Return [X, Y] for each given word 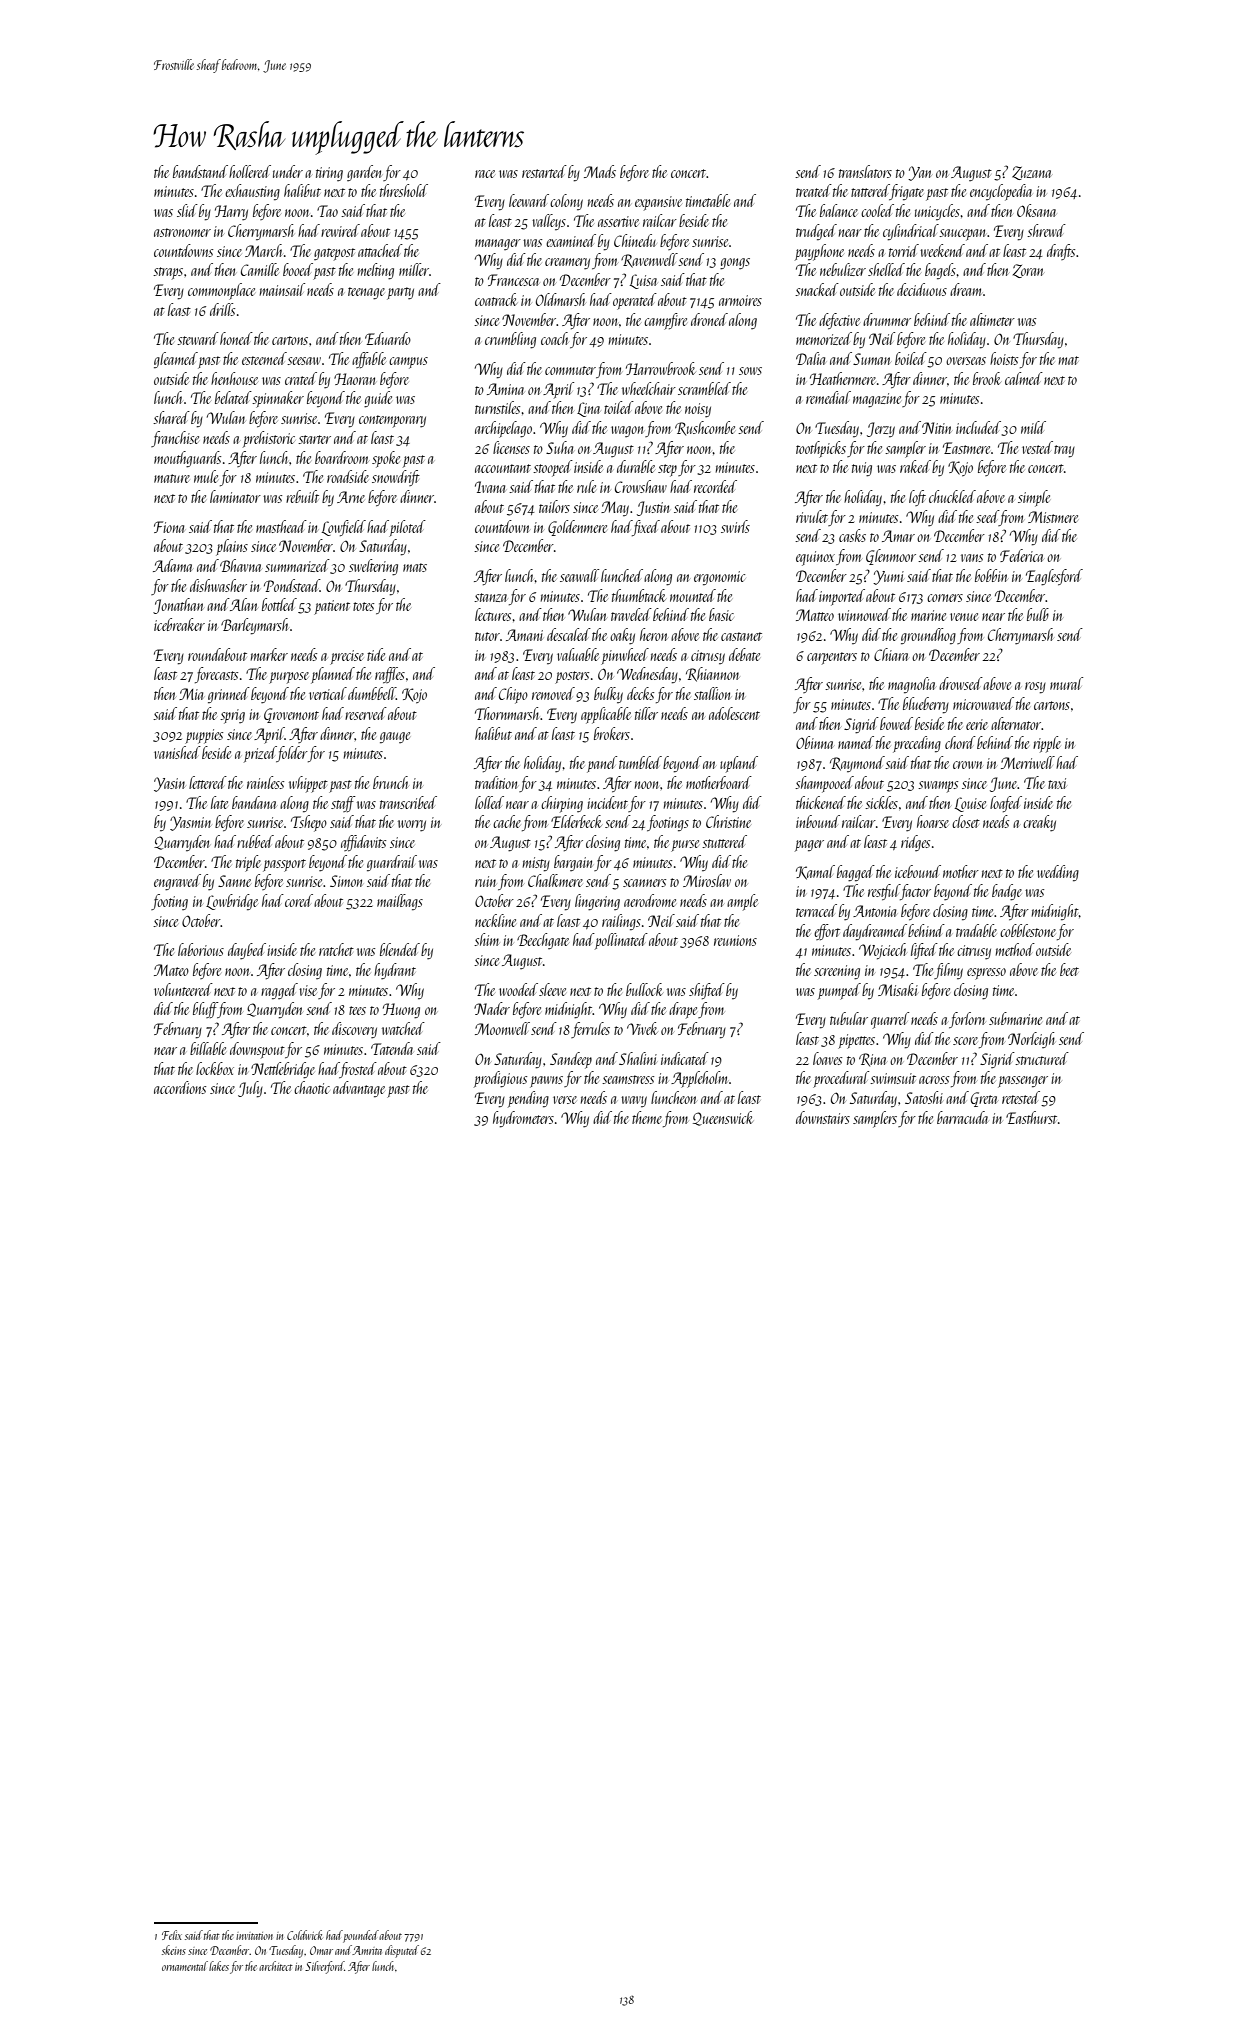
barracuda [962, 1117]
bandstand [200, 171]
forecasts [216, 675]
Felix [172, 1935]
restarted [544, 171]
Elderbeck [576, 821]
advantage [359, 1089]
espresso [986, 974]
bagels [940, 271]
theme [647, 1117]
